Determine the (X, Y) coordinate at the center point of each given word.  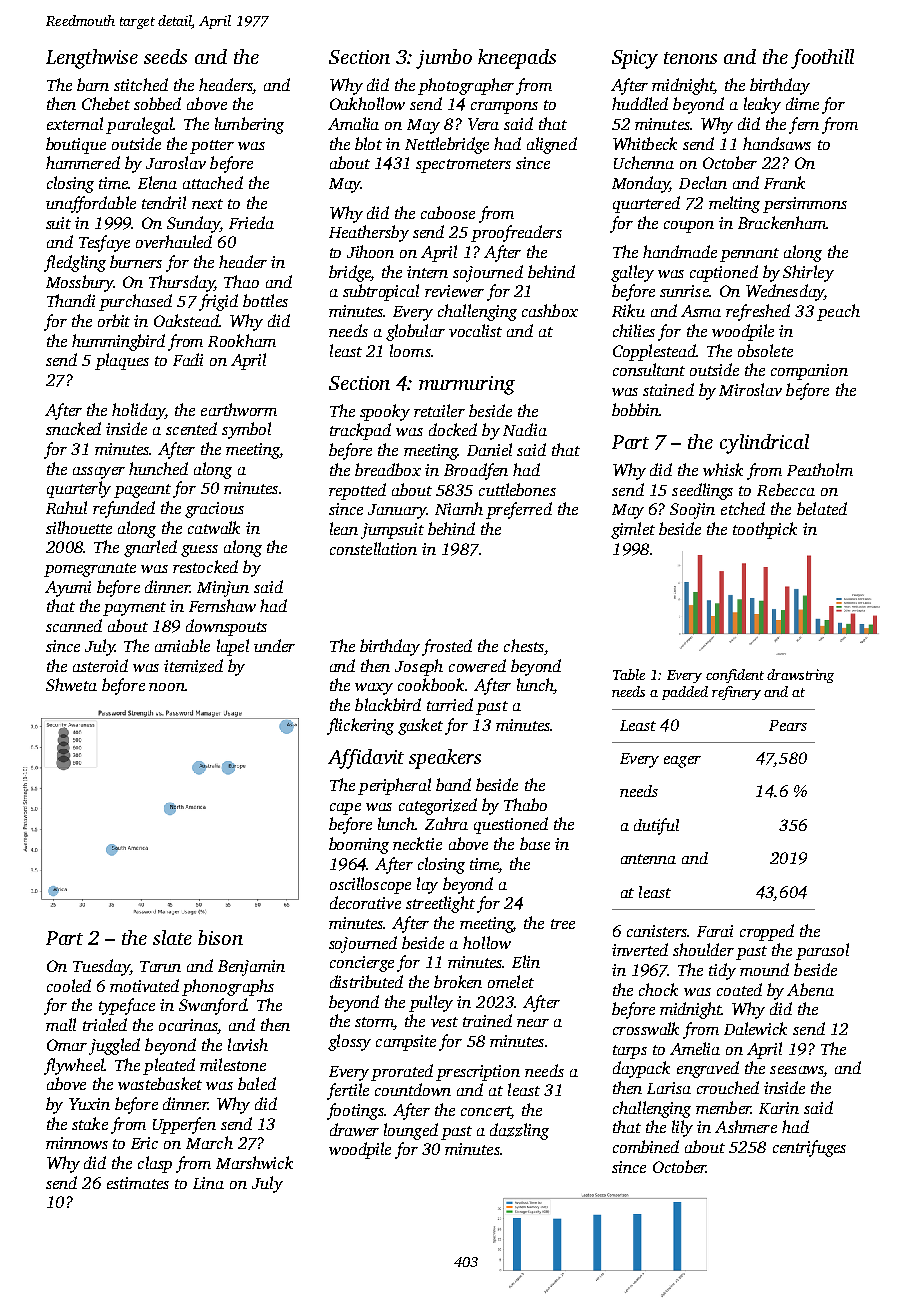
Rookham (242, 340)
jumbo (444, 59)
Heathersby (369, 233)
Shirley (808, 273)
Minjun (223, 589)
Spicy (635, 59)
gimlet (633, 530)
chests (524, 645)
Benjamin (251, 968)
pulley (431, 1003)
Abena (810, 989)
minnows (77, 1143)
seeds (165, 56)
